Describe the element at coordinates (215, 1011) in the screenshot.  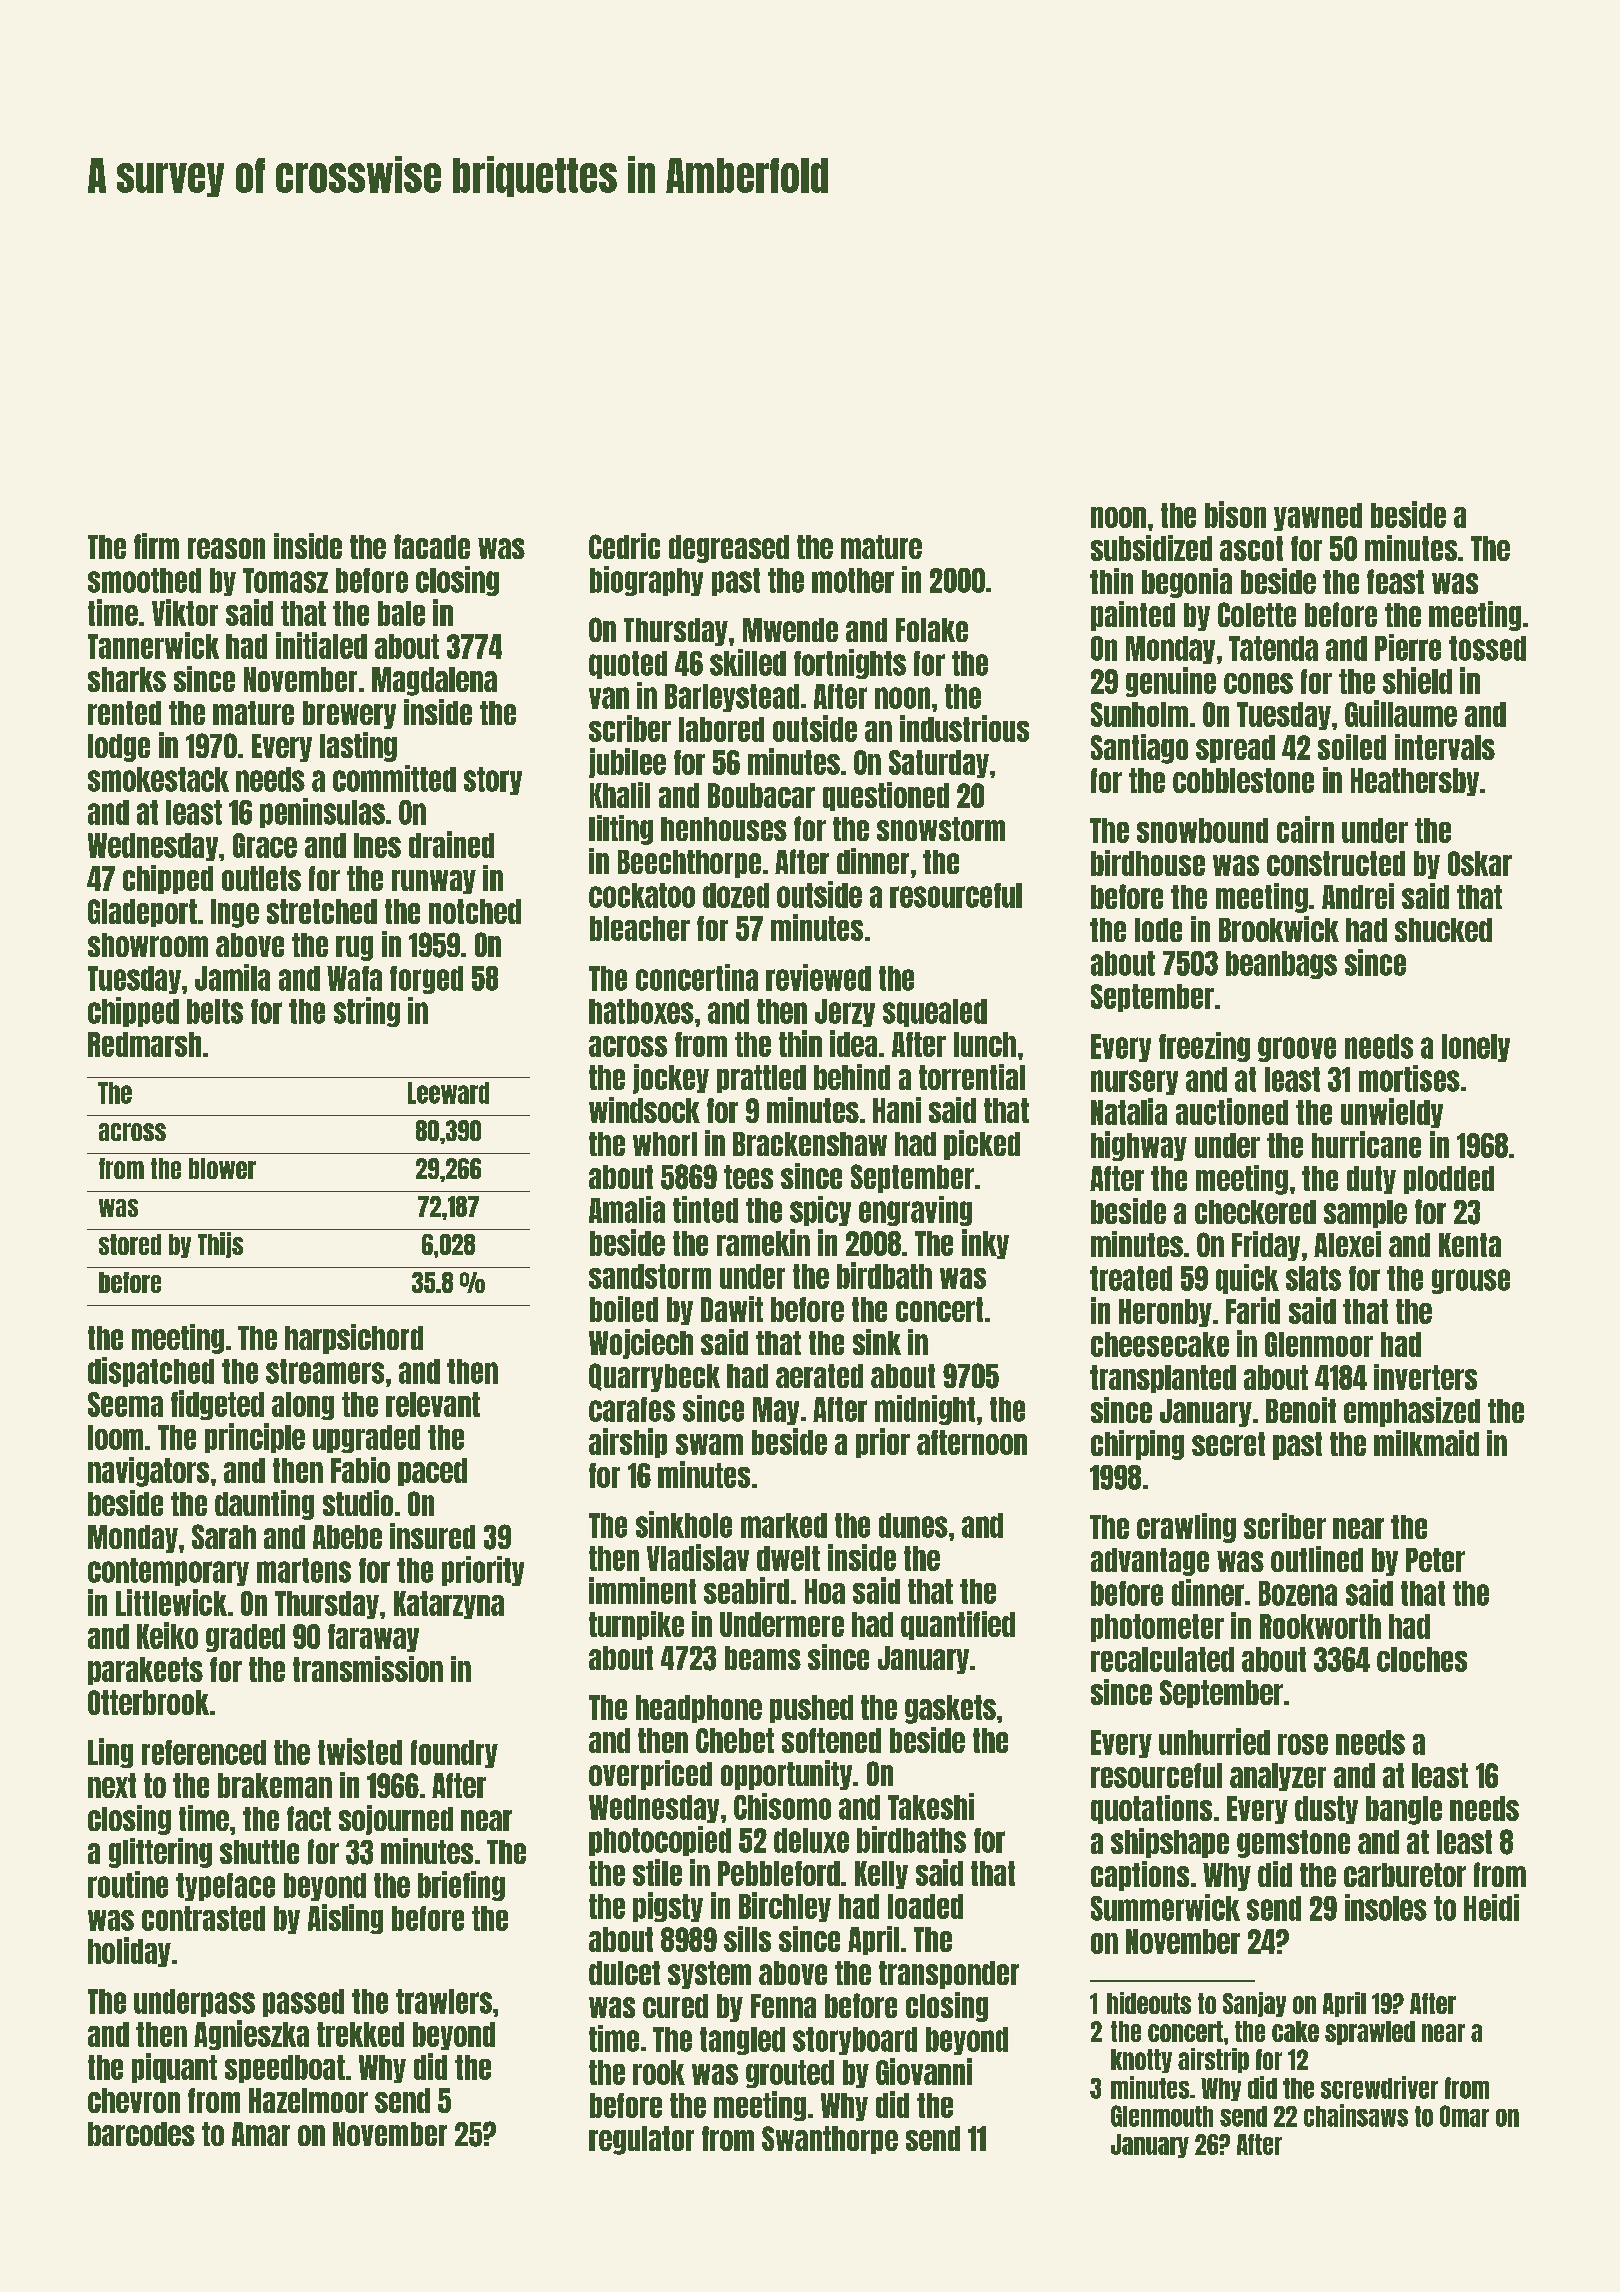
I see `belts` at that location.
